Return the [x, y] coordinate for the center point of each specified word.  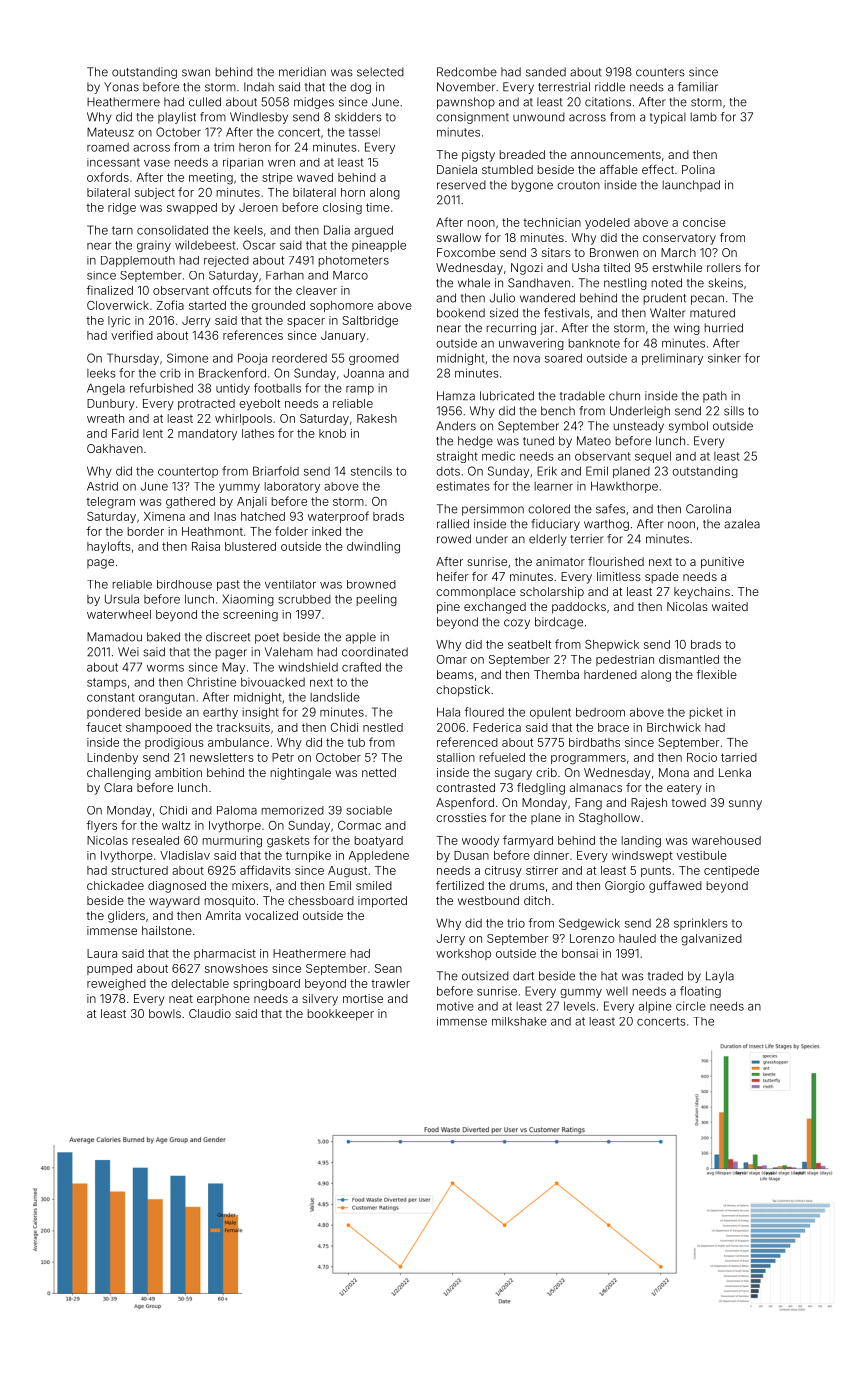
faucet [104, 727]
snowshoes [236, 968]
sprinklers [701, 924]
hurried [724, 328]
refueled [502, 757]
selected [380, 72]
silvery [320, 1000]
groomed [374, 359]
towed [688, 802]
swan [196, 73]
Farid [125, 433]
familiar [698, 87]
